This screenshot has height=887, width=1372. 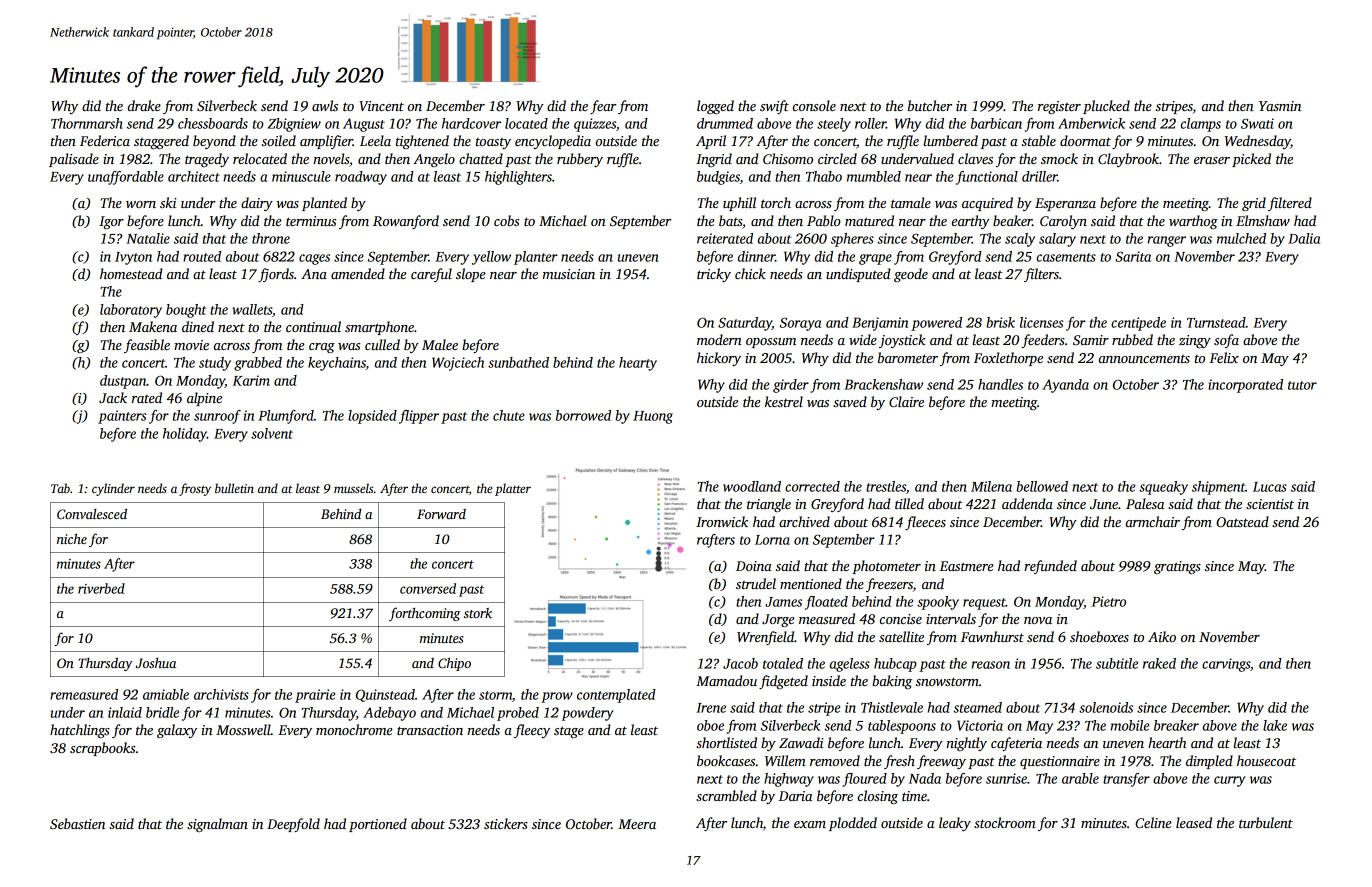 I want to click on scrapbooks, so click(x=102, y=749).
